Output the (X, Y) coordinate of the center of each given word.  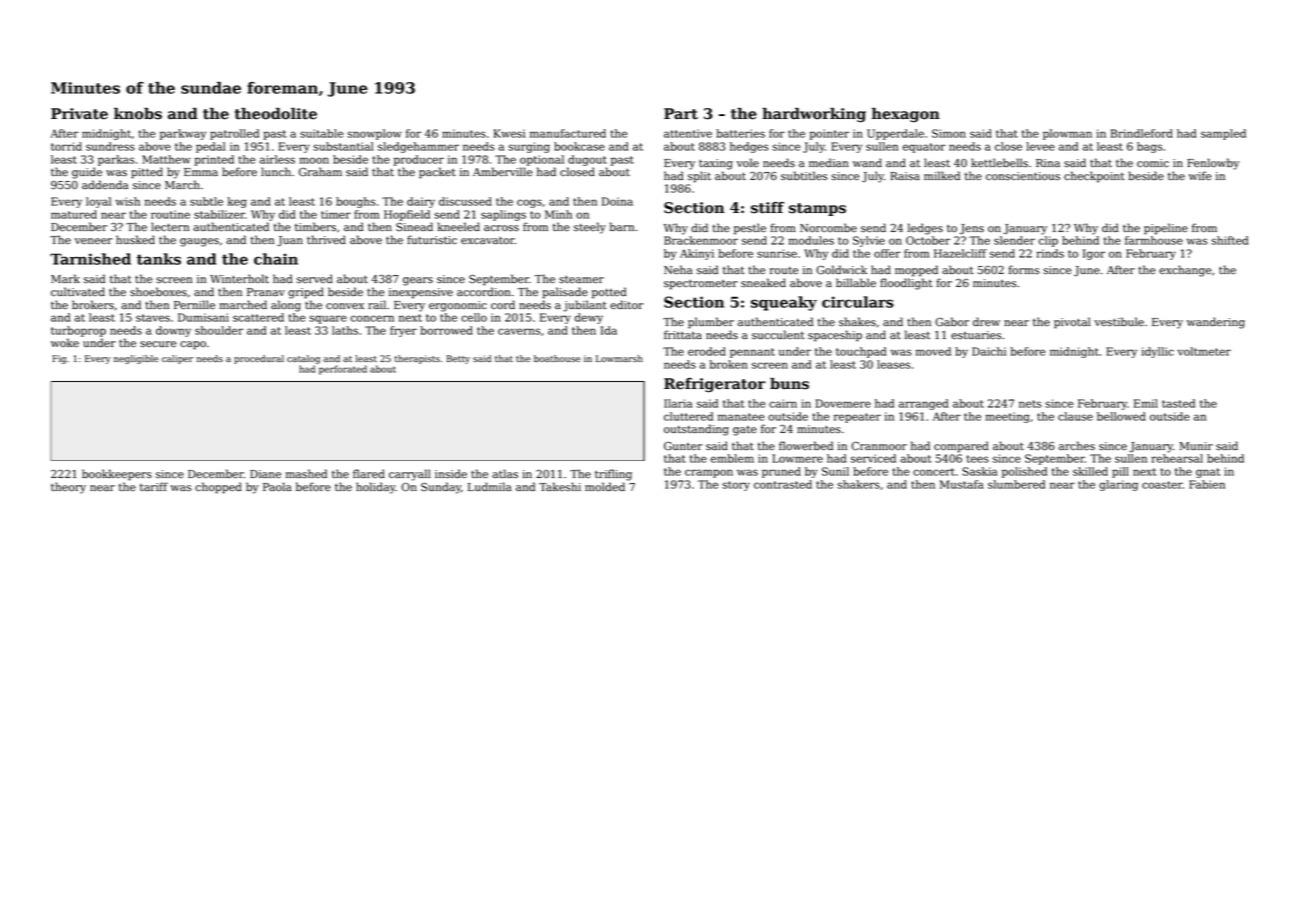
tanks (159, 259)
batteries (740, 133)
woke (65, 342)
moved (933, 351)
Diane (265, 474)
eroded (707, 351)
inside (451, 474)
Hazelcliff (960, 253)
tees (977, 459)
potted (609, 293)
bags (1149, 147)
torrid (66, 146)
